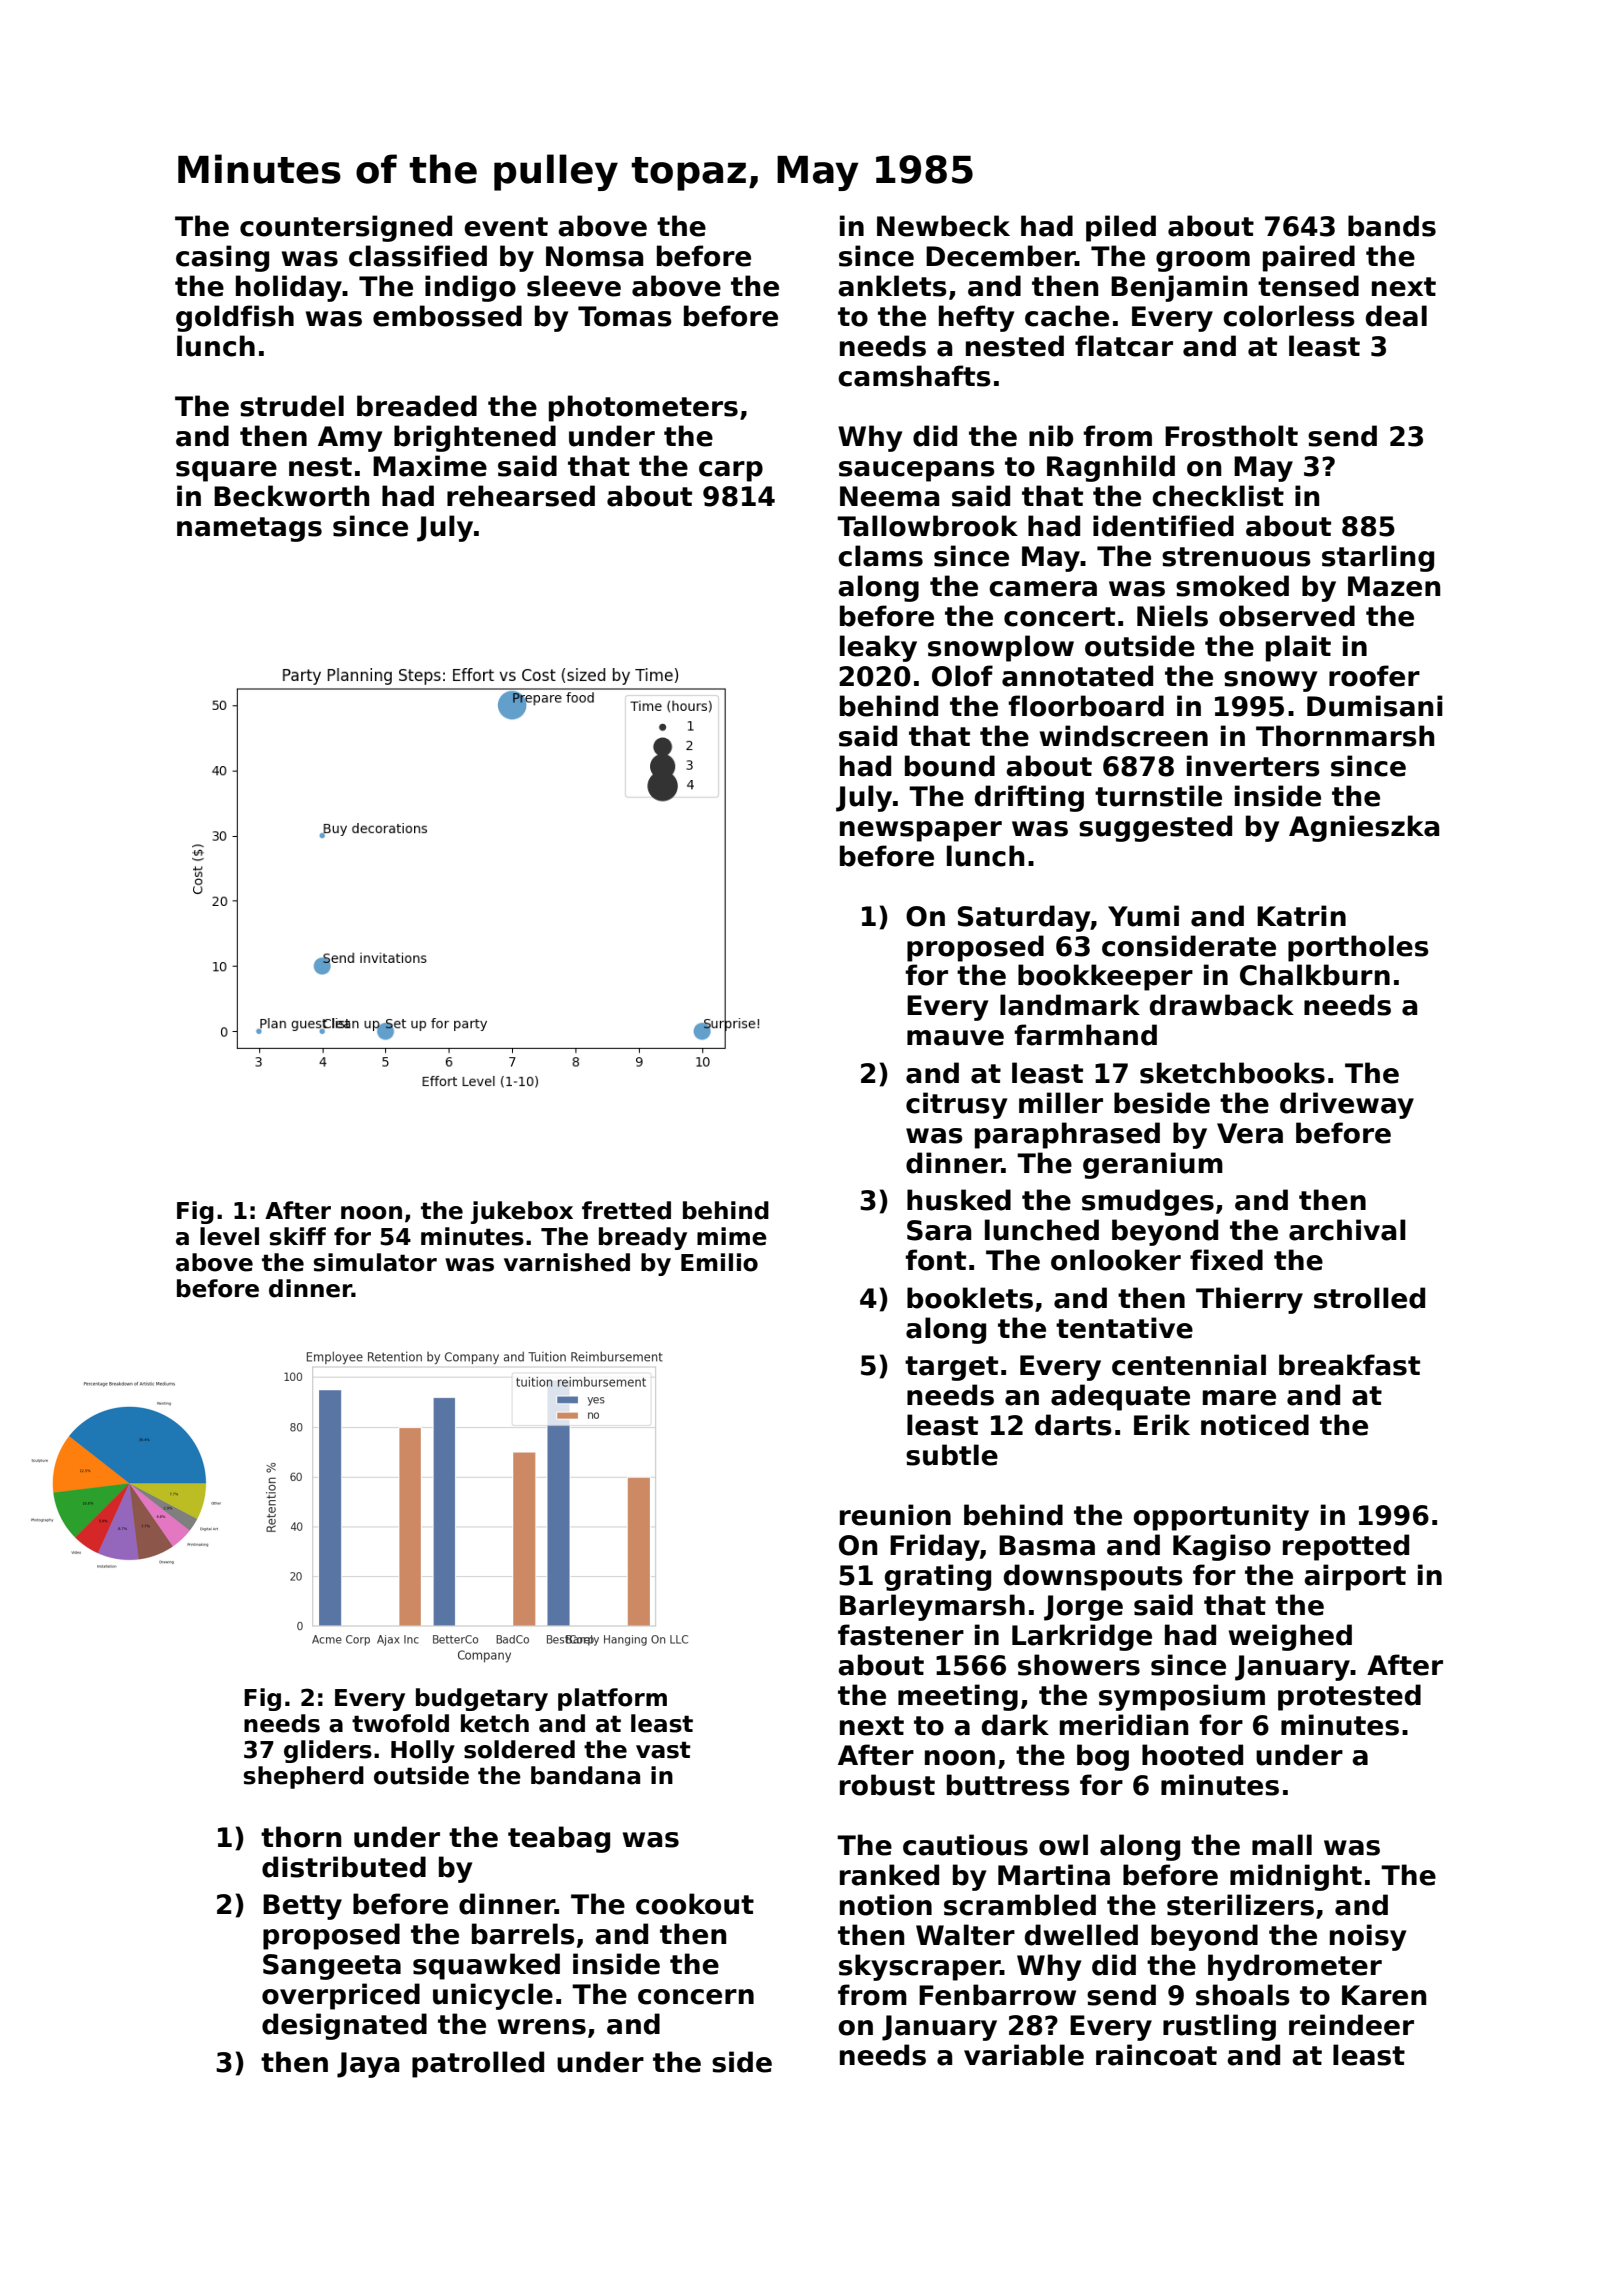 The width and height of the screenshot is (1620, 2292). Describe the element at coordinates (368, 2065) in the screenshot. I see `Jaya` at that location.
